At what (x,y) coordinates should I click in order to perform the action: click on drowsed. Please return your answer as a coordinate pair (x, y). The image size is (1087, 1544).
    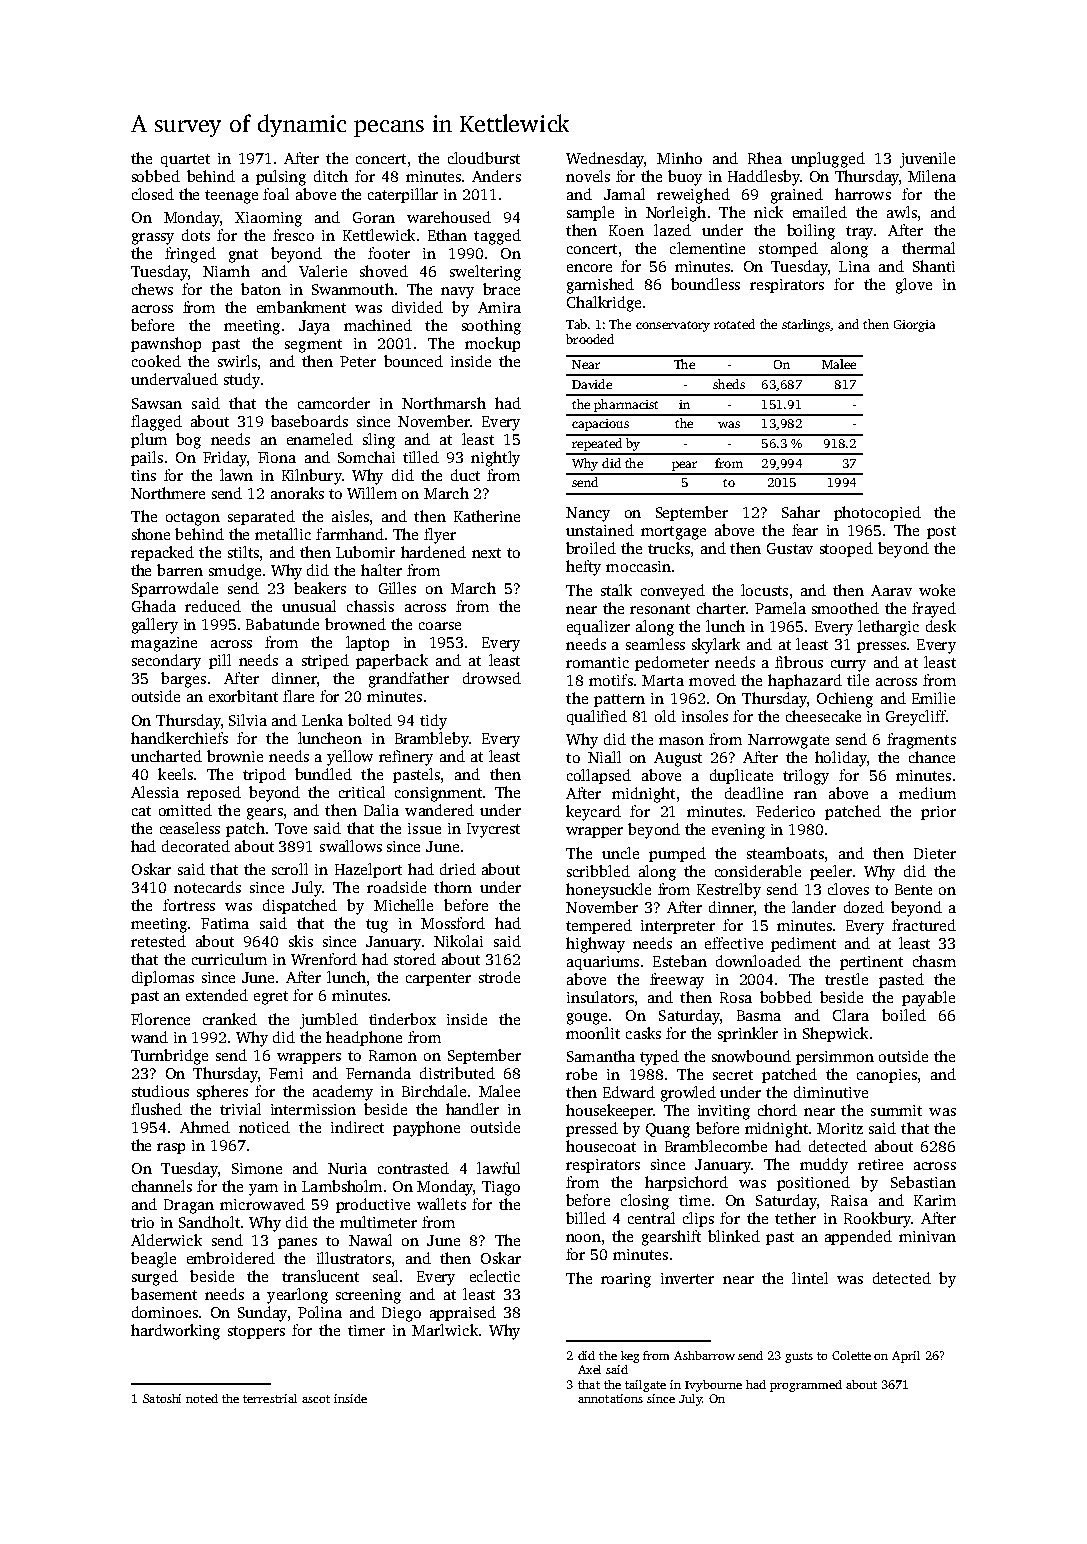
    Looking at the image, I should click on (492, 678).
